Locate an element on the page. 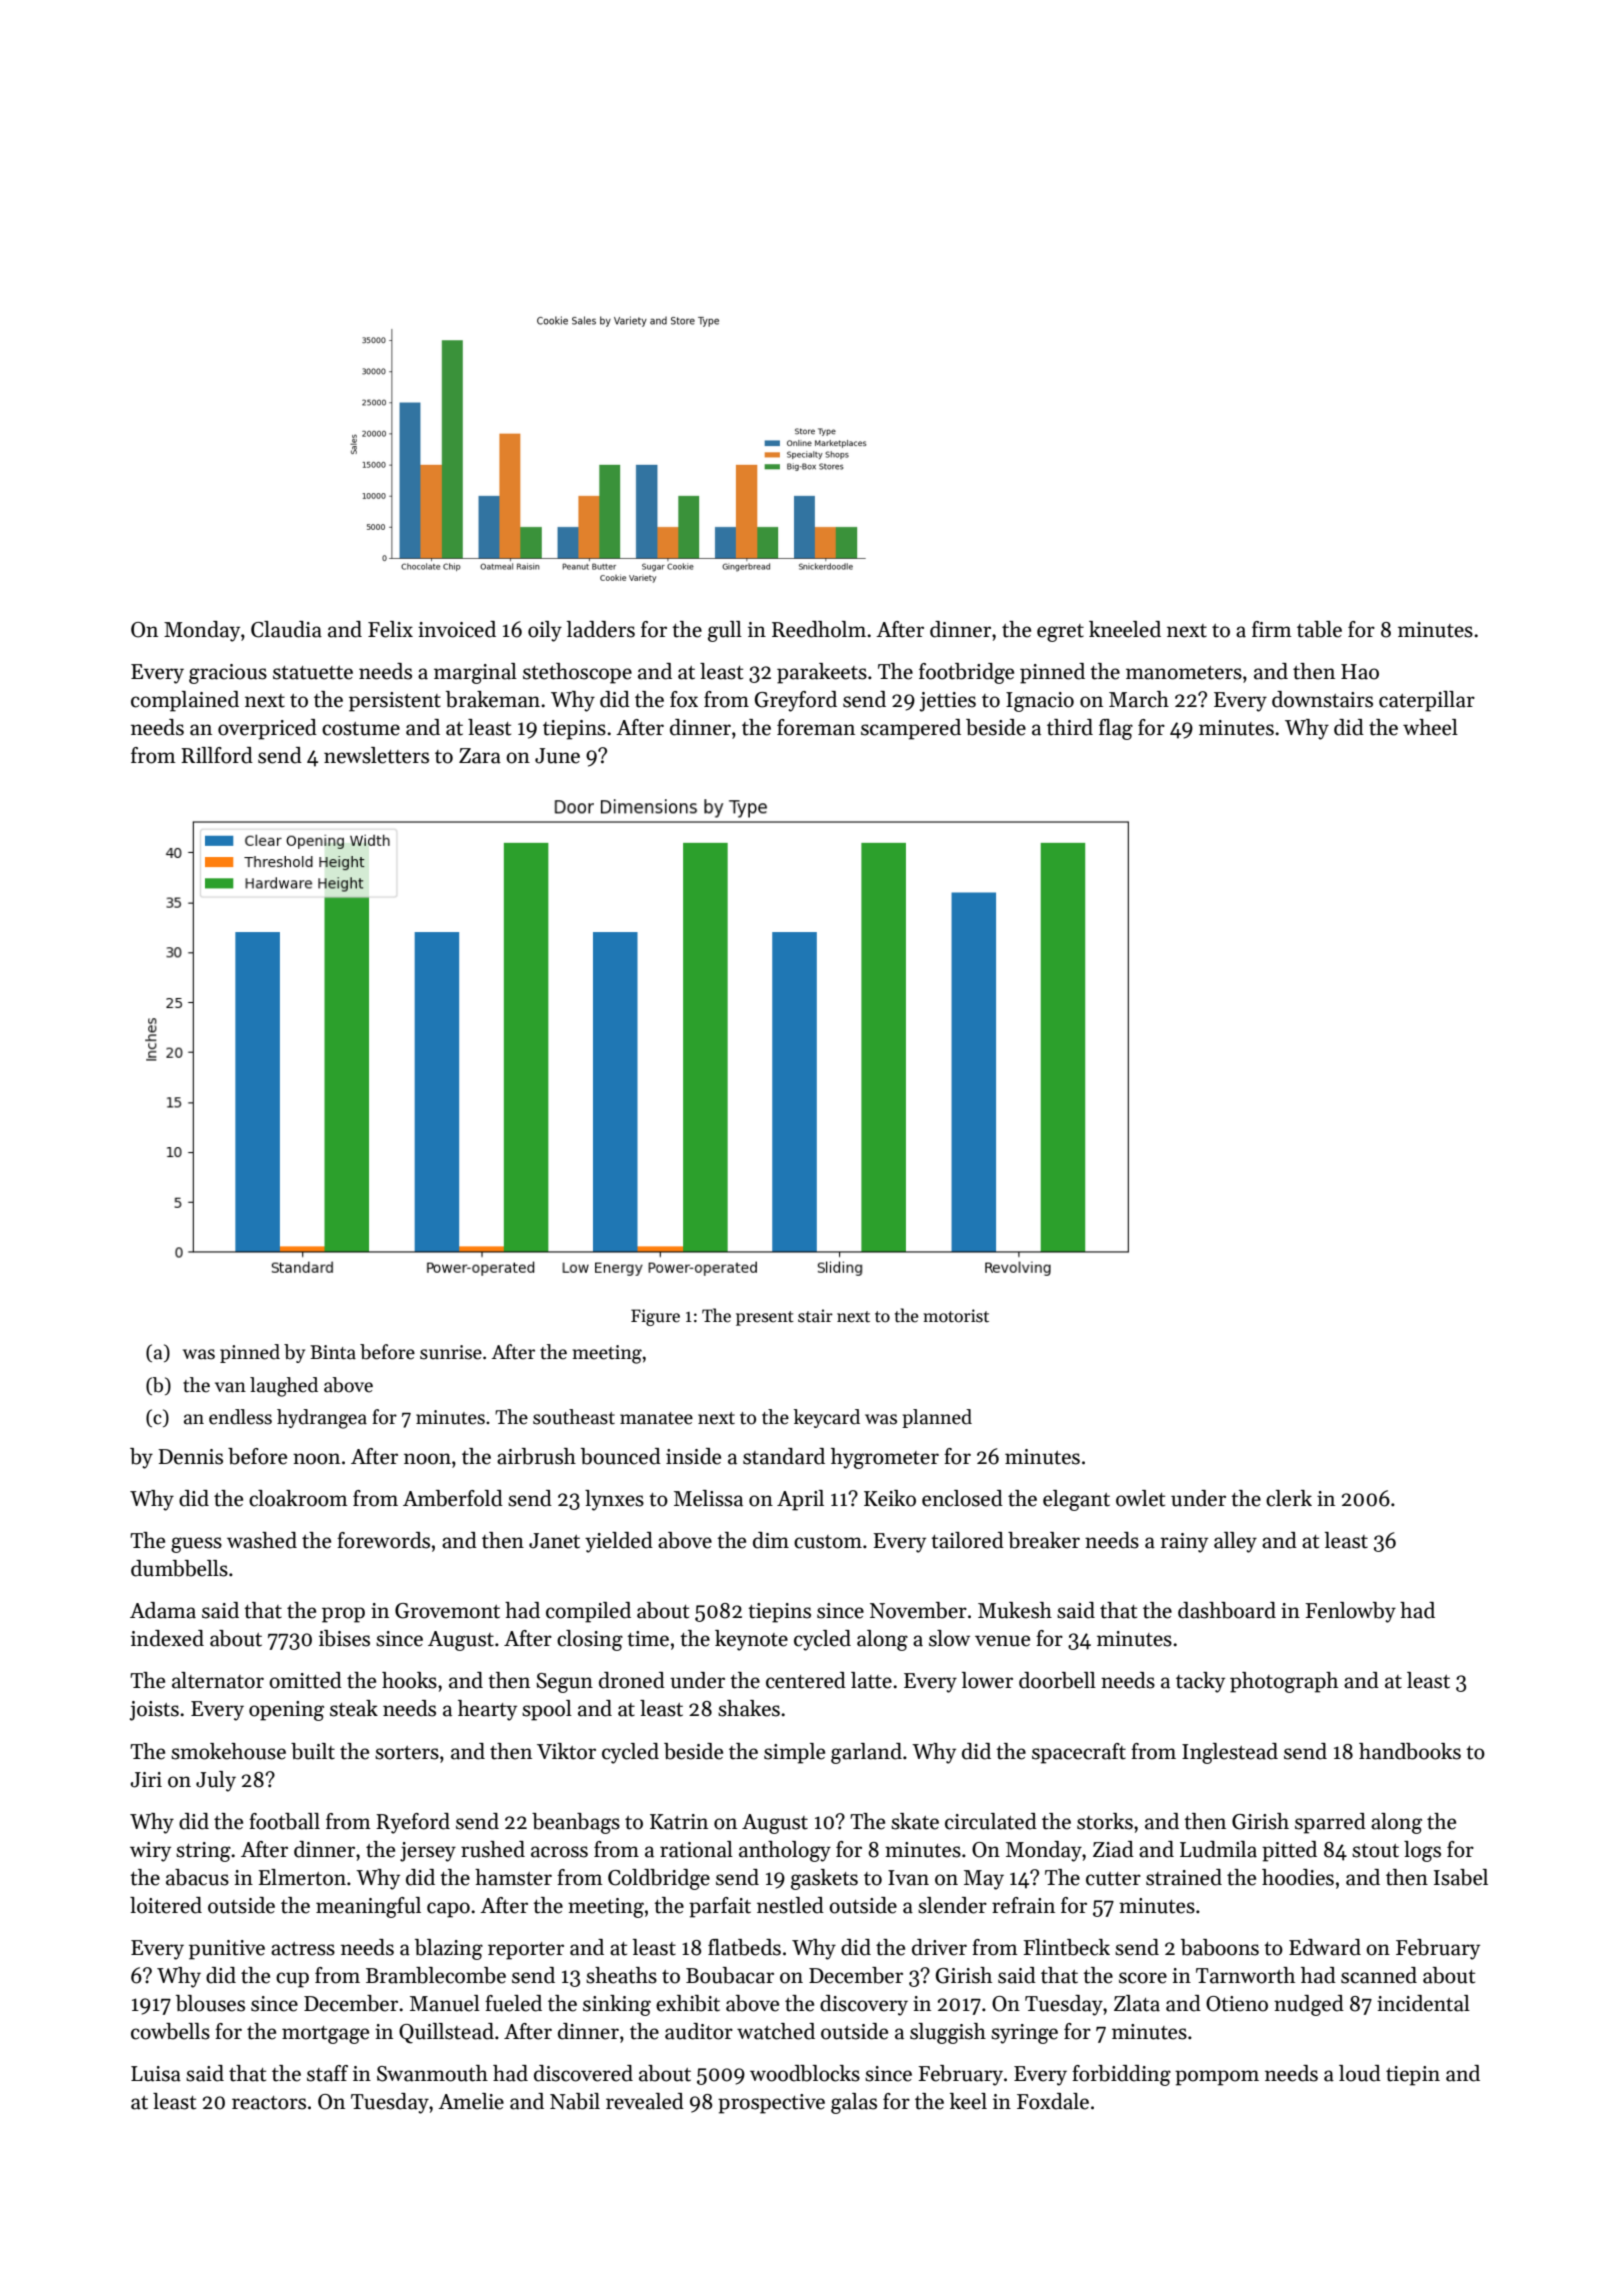  invoiced is located at coordinates (457, 629).
